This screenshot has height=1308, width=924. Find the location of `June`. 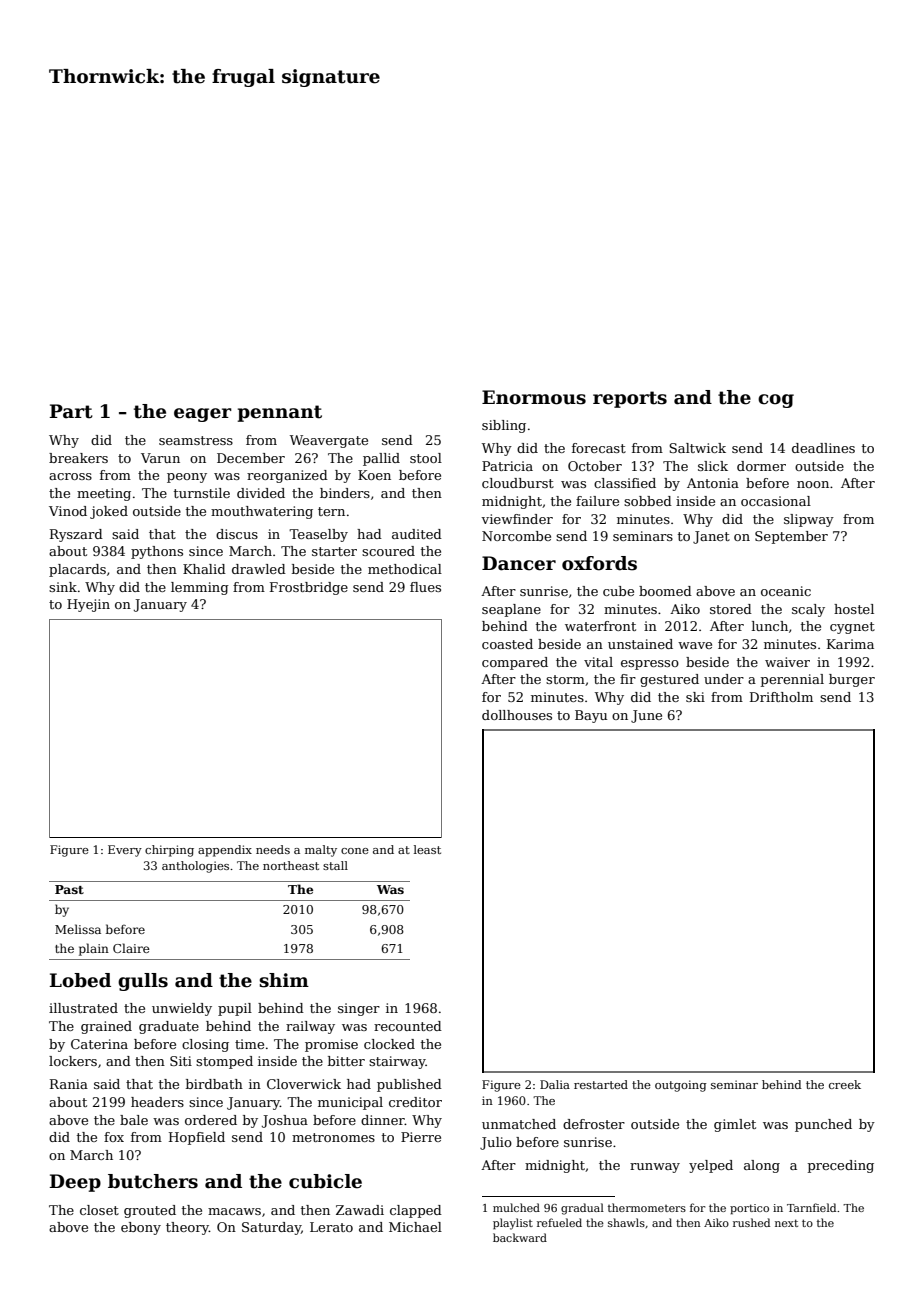

June is located at coordinates (646, 716).
